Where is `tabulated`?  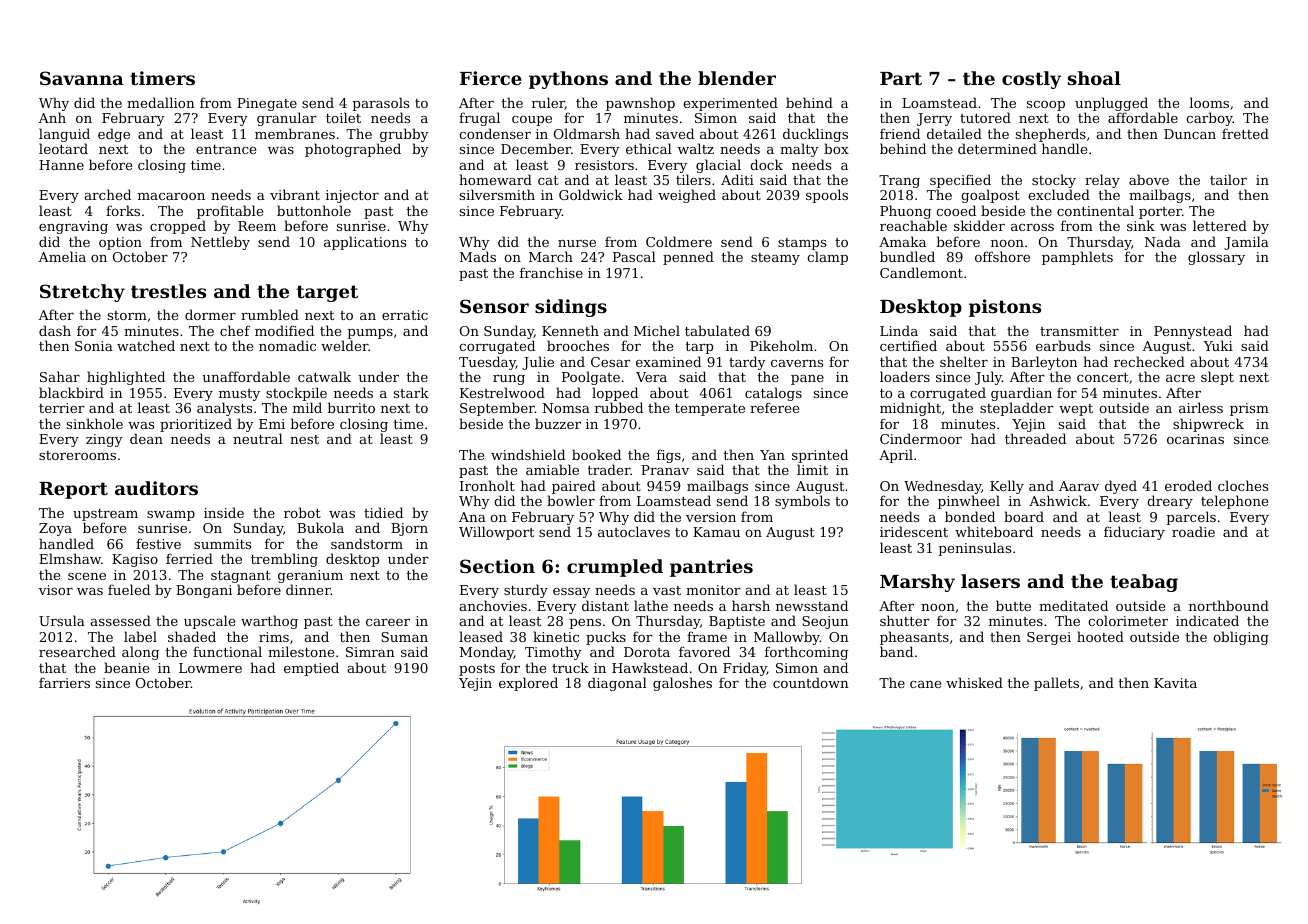
tabulated is located at coordinates (717, 330).
